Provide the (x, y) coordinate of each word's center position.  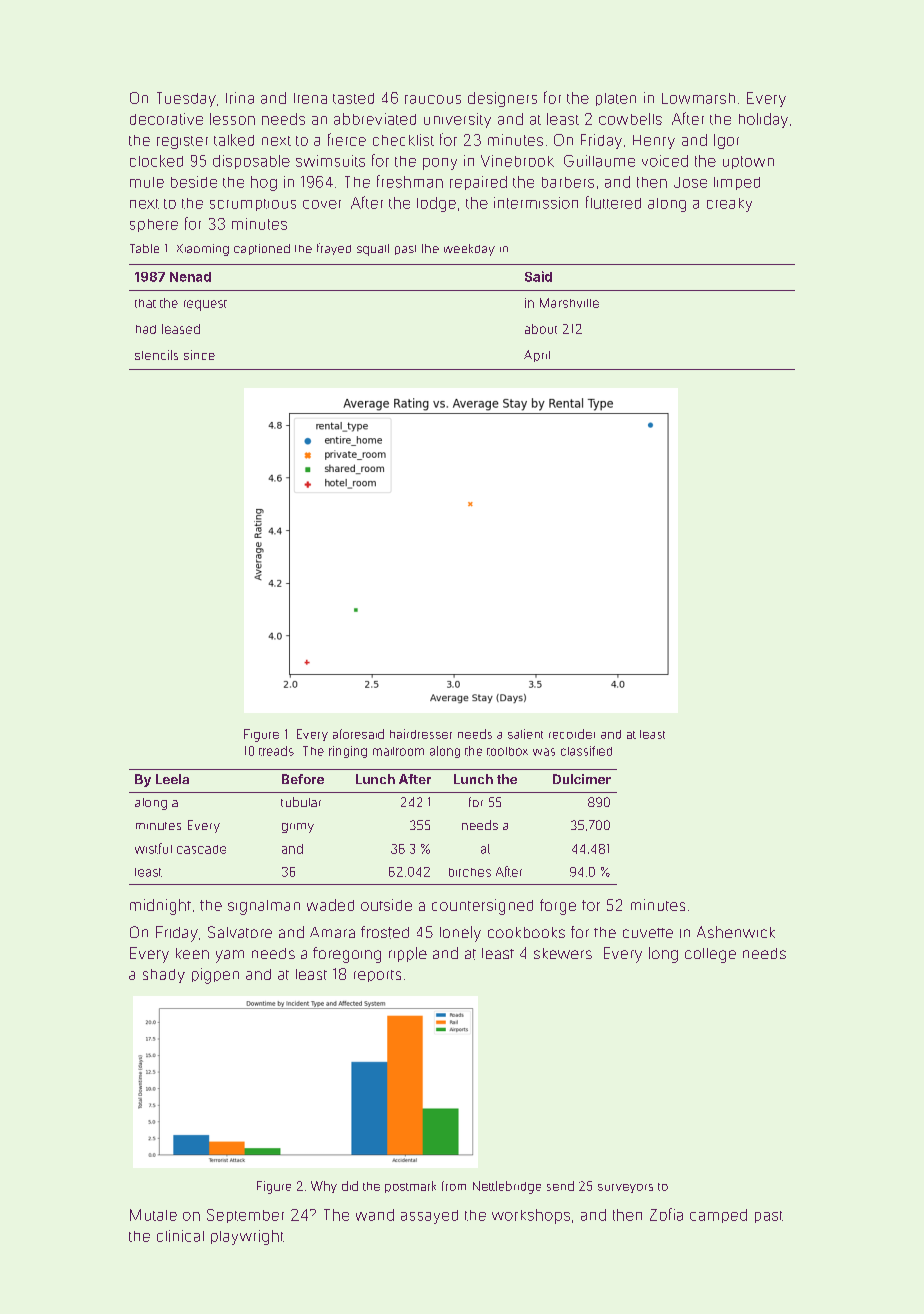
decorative (166, 119)
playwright (247, 1237)
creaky (729, 205)
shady (164, 976)
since (199, 355)
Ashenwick (736, 932)
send (560, 1186)
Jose (690, 182)
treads (276, 751)
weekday (469, 250)
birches (470, 872)
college (710, 955)
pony (440, 164)
